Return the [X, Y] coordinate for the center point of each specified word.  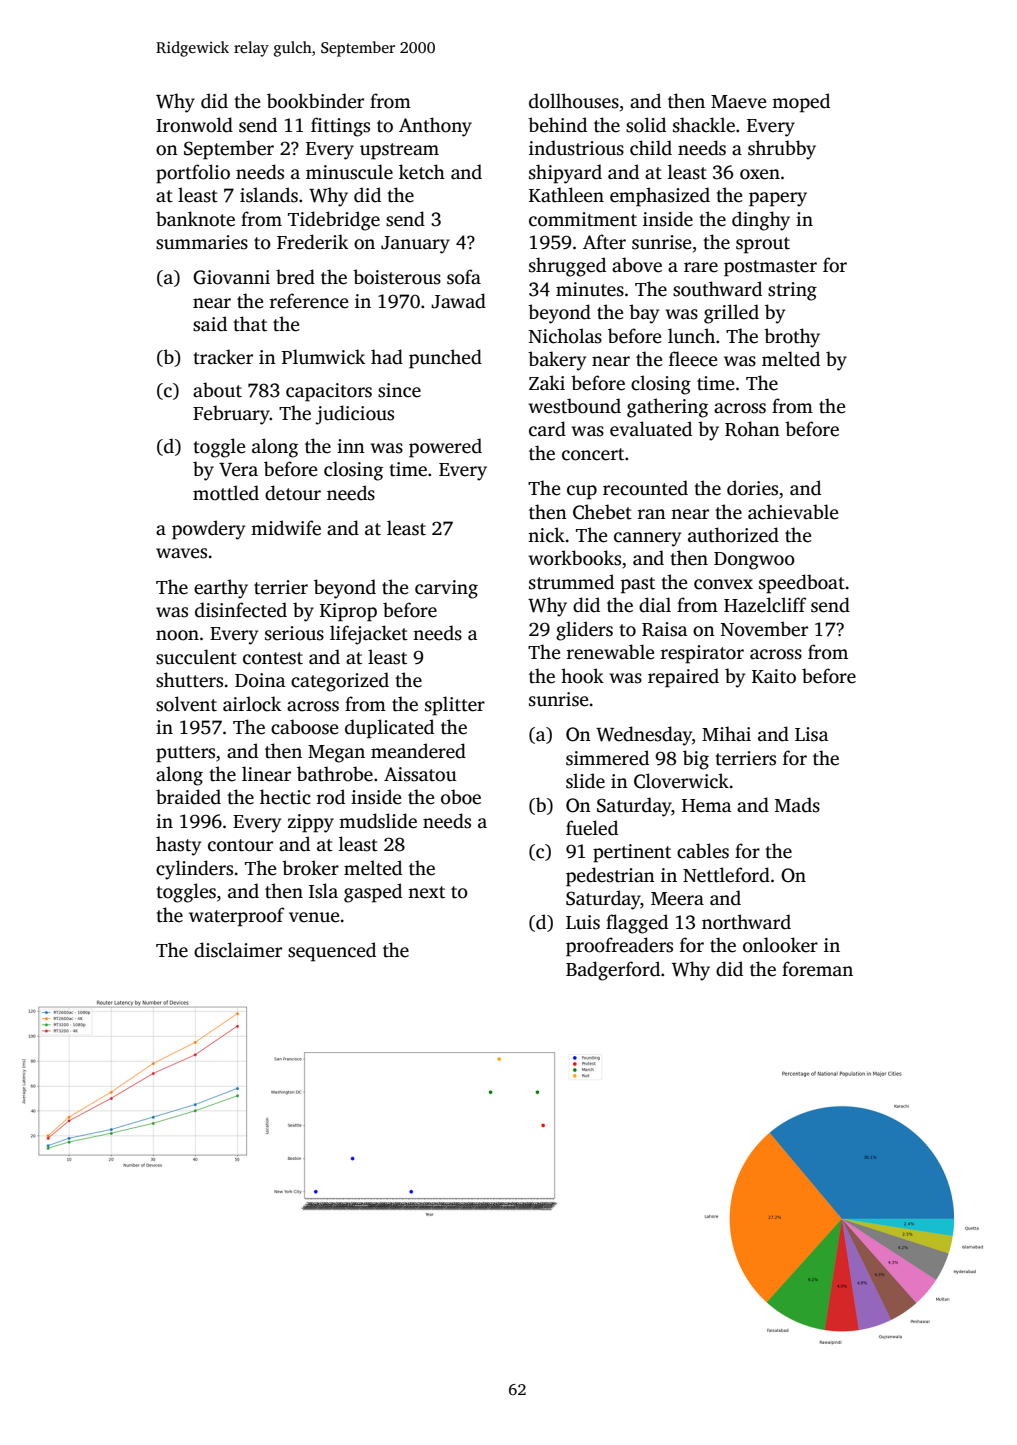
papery [778, 199]
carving [446, 589]
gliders [584, 631]
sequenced [332, 952]
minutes [590, 289]
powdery [208, 530]
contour [240, 845]
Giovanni [231, 277]
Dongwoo [754, 561]
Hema [707, 806]
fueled [592, 828]
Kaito [774, 676]
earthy [221, 589]
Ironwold [194, 125]
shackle [704, 125]
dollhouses [574, 101]
